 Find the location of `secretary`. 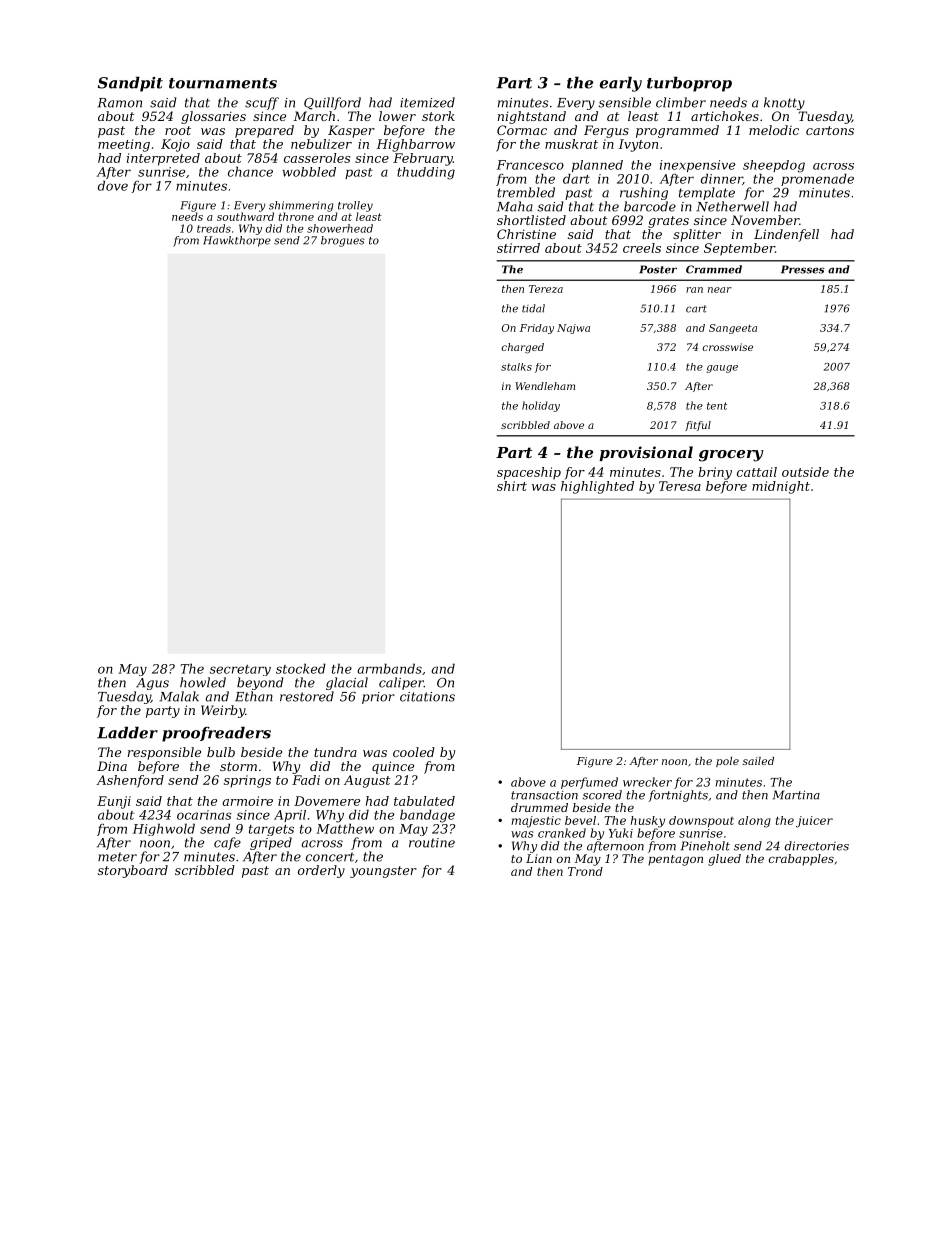

secretary is located at coordinates (240, 670).
